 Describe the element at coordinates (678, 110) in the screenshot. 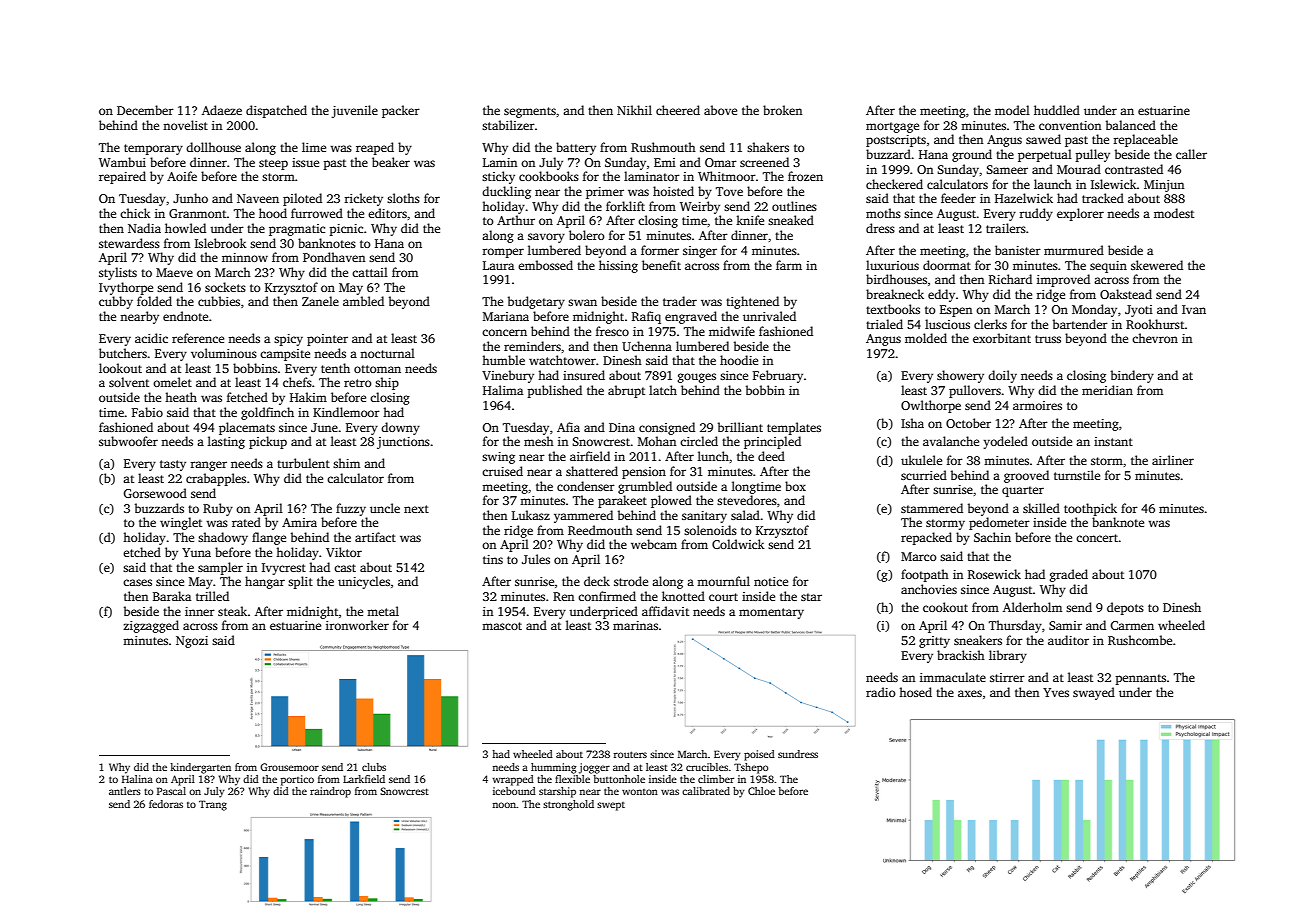

I see `cheered` at that location.
